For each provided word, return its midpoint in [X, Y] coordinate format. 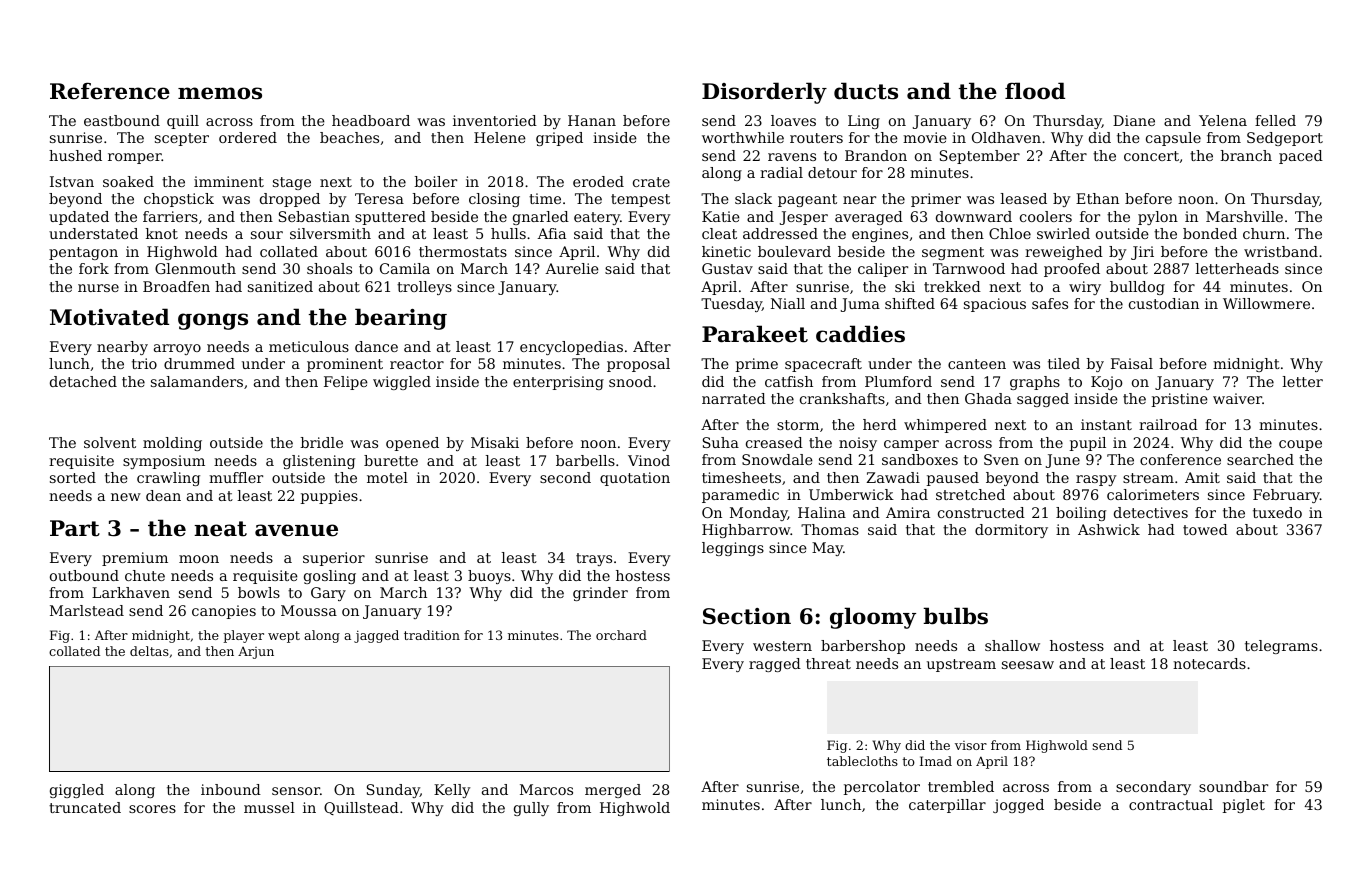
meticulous [309, 346]
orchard [621, 635]
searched [1260, 459]
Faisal [1132, 363]
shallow [1012, 645]
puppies [329, 497]
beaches [349, 137]
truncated [85, 807]
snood [630, 381]
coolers [1046, 216]
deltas [149, 651]
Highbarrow [746, 531]
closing [494, 200]
